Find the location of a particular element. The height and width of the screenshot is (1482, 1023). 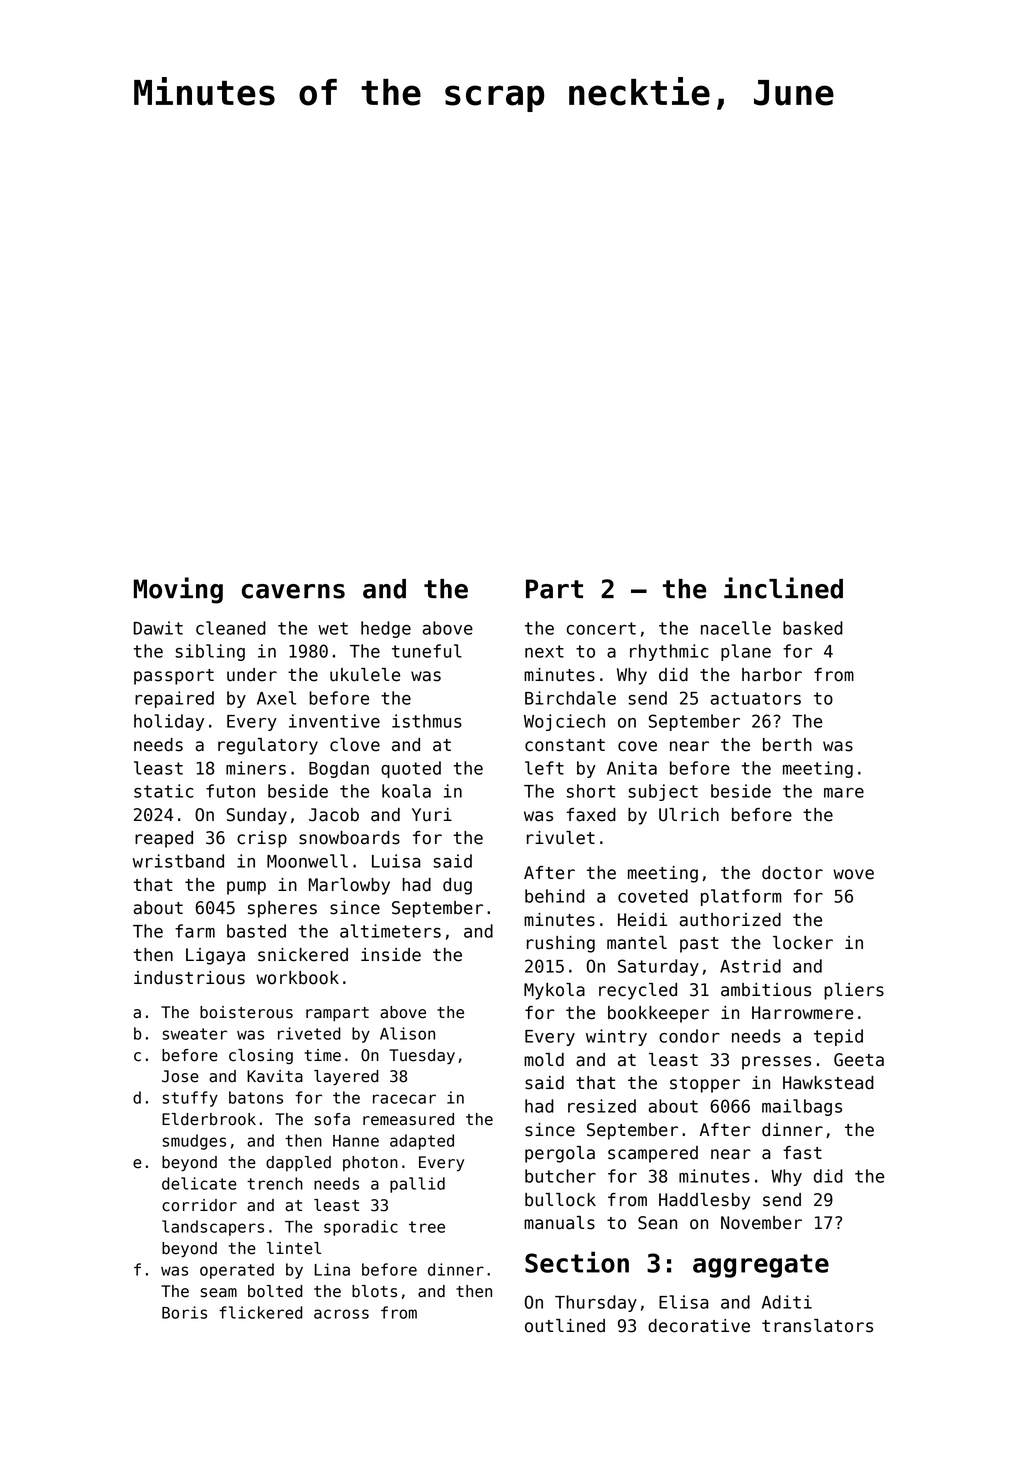

bookkeeper is located at coordinates (658, 1014).
